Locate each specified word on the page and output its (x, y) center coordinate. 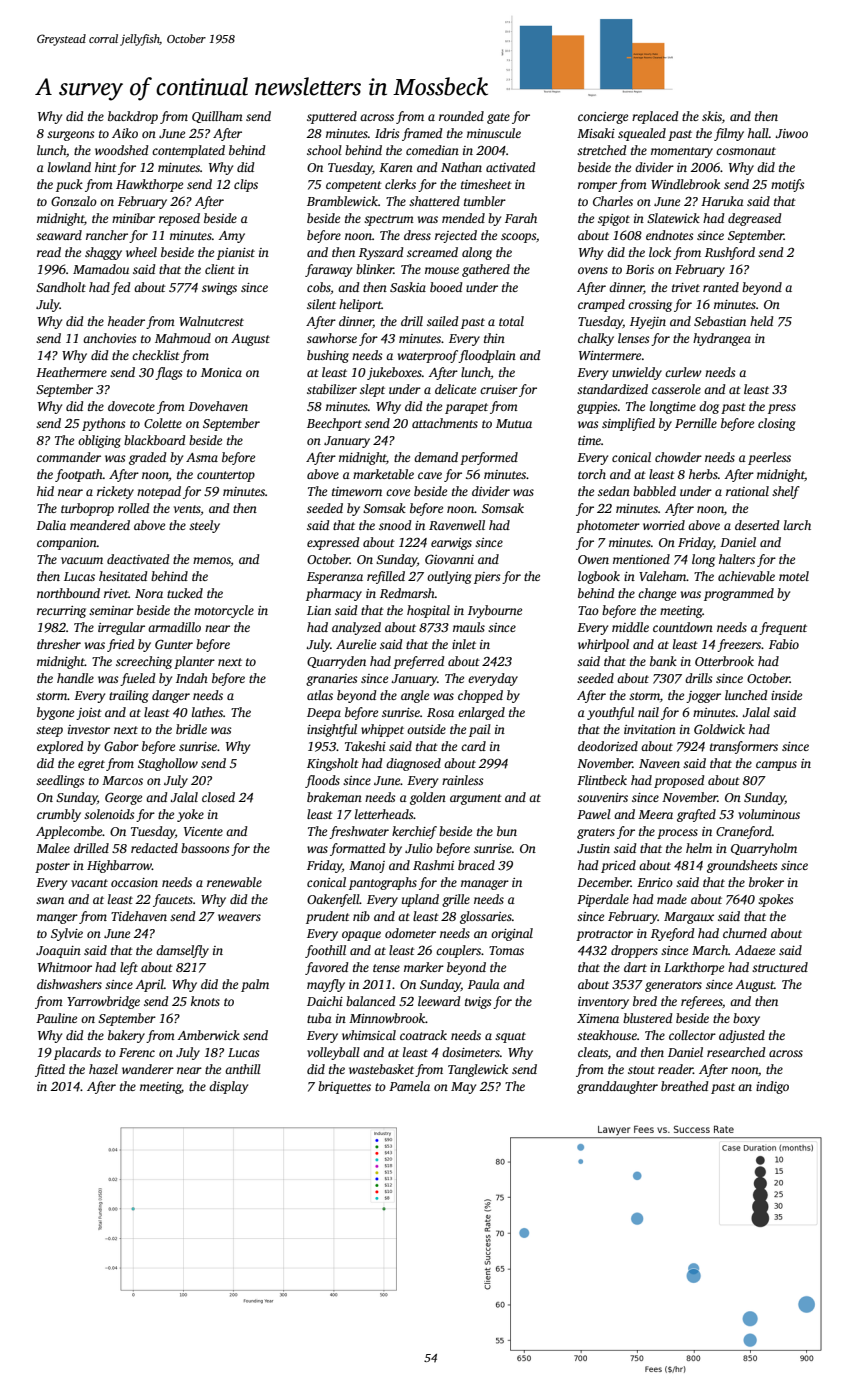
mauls (469, 627)
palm (255, 985)
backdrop (133, 117)
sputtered (332, 117)
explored (60, 747)
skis (712, 116)
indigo (772, 1087)
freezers (739, 645)
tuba (319, 1018)
